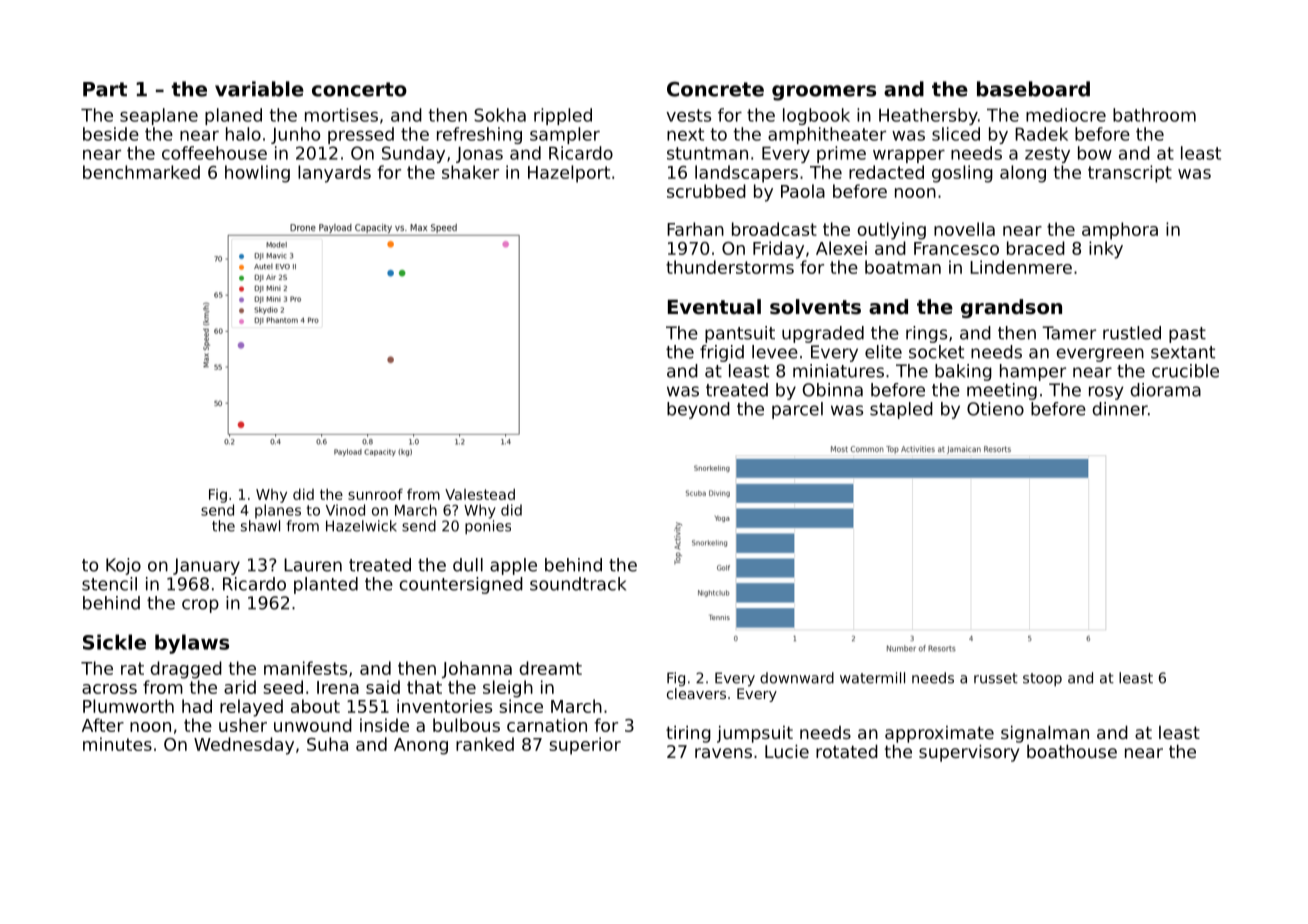 Image resolution: width=1308 pixels, height=924 pixels. I want to click on Eventual, so click(714, 307).
